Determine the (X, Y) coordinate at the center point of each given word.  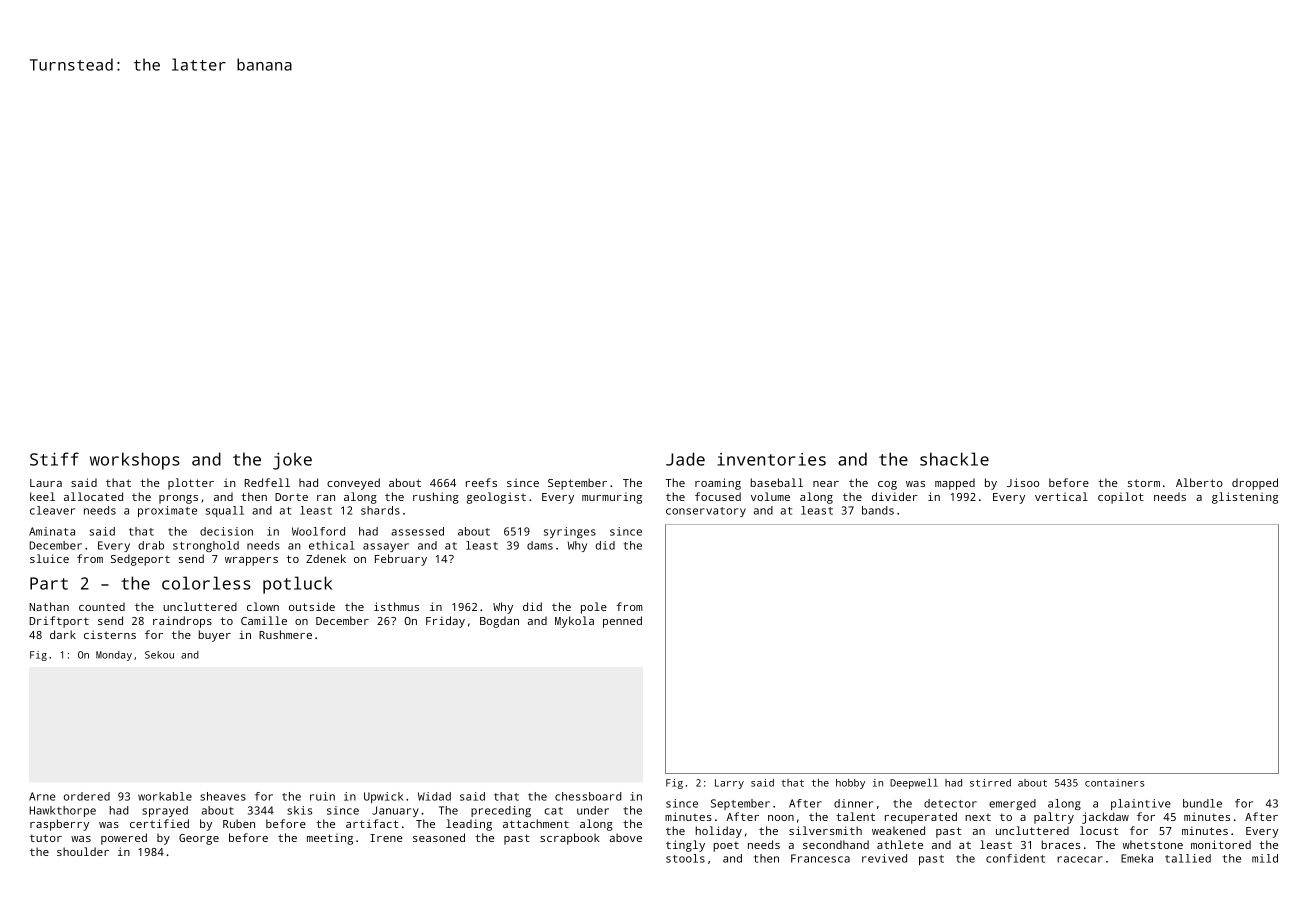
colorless (206, 583)
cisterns (110, 634)
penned (622, 622)
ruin (322, 796)
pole (594, 608)
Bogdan (499, 622)
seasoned (439, 837)
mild (1265, 858)
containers (1114, 783)
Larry (729, 784)
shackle (954, 459)
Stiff (54, 459)
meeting (330, 839)
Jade (685, 459)
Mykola (574, 622)
